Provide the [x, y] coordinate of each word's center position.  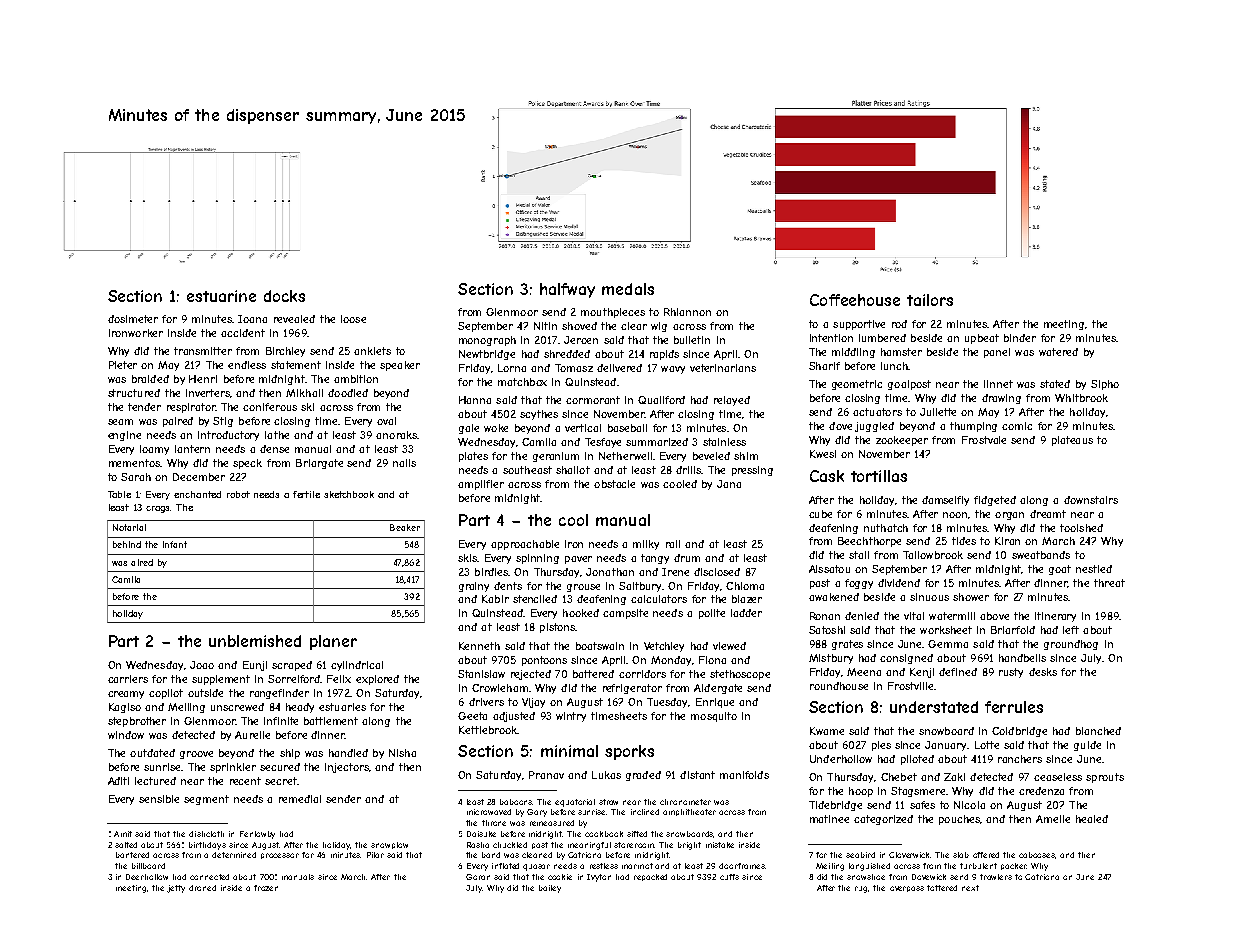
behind [127, 544]
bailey [550, 889]
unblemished [255, 641]
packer [1014, 866]
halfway [567, 290]
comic [1017, 426]
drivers [486, 702]
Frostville [910, 686]
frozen [266, 888]
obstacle [614, 484]
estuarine [221, 296]
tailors [930, 300]
